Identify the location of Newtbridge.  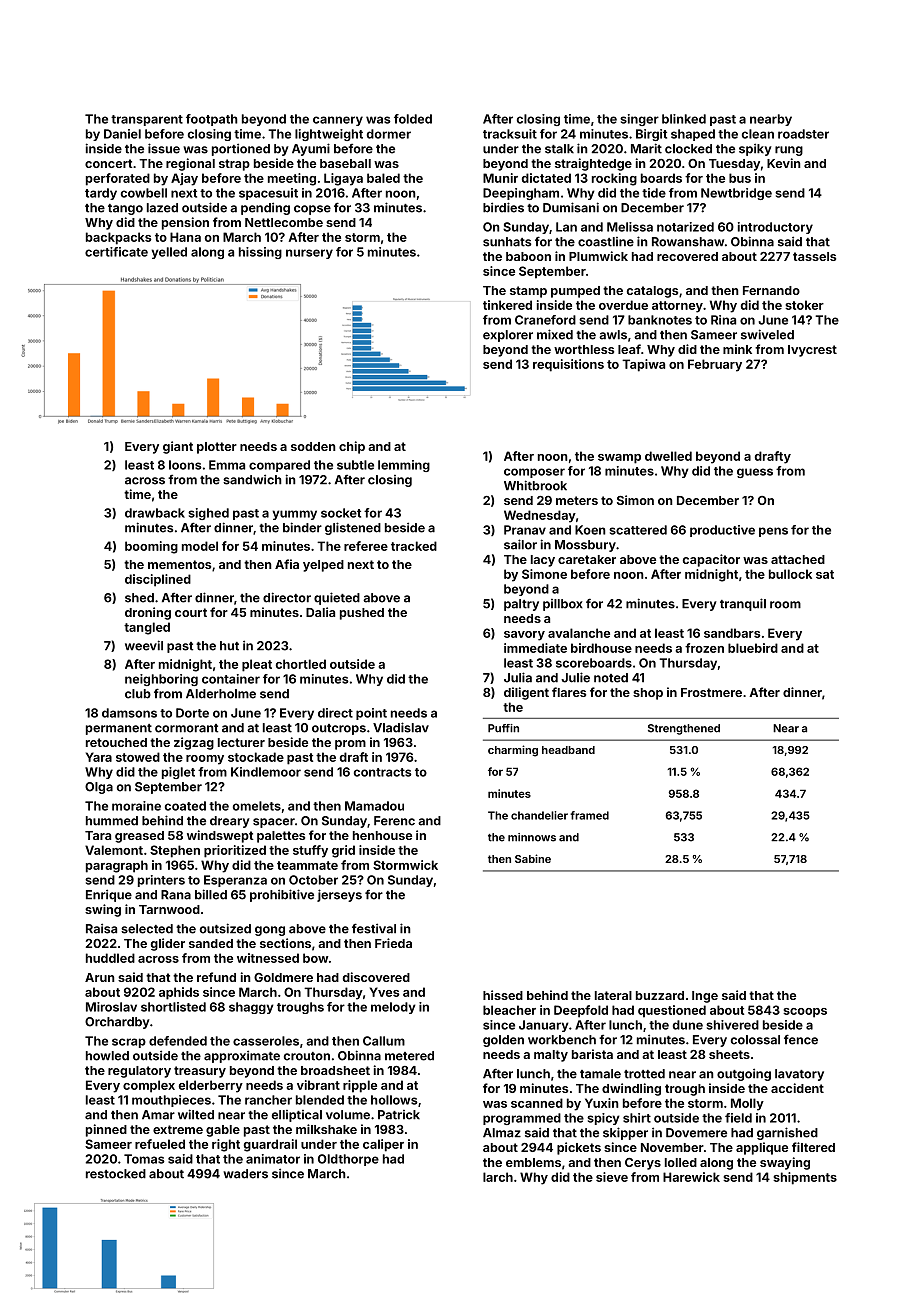
(736, 194).
